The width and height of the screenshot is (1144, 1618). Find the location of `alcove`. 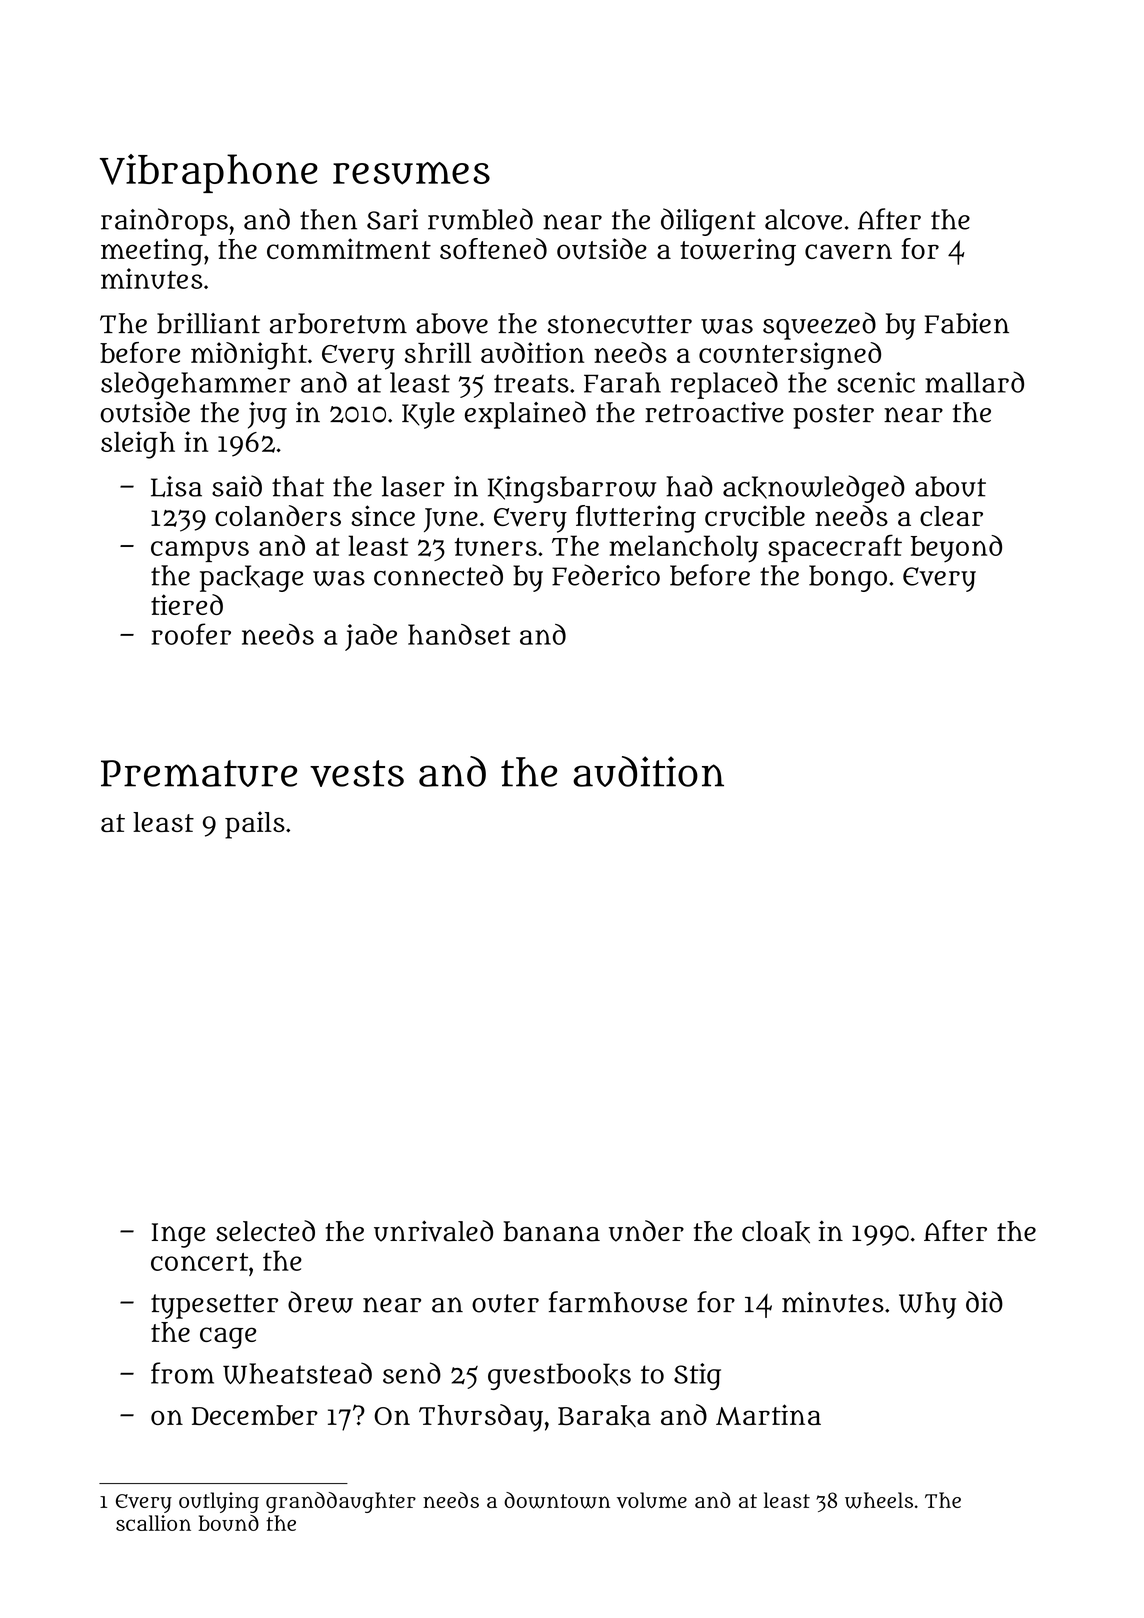

alcove is located at coordinates (803, 219).
